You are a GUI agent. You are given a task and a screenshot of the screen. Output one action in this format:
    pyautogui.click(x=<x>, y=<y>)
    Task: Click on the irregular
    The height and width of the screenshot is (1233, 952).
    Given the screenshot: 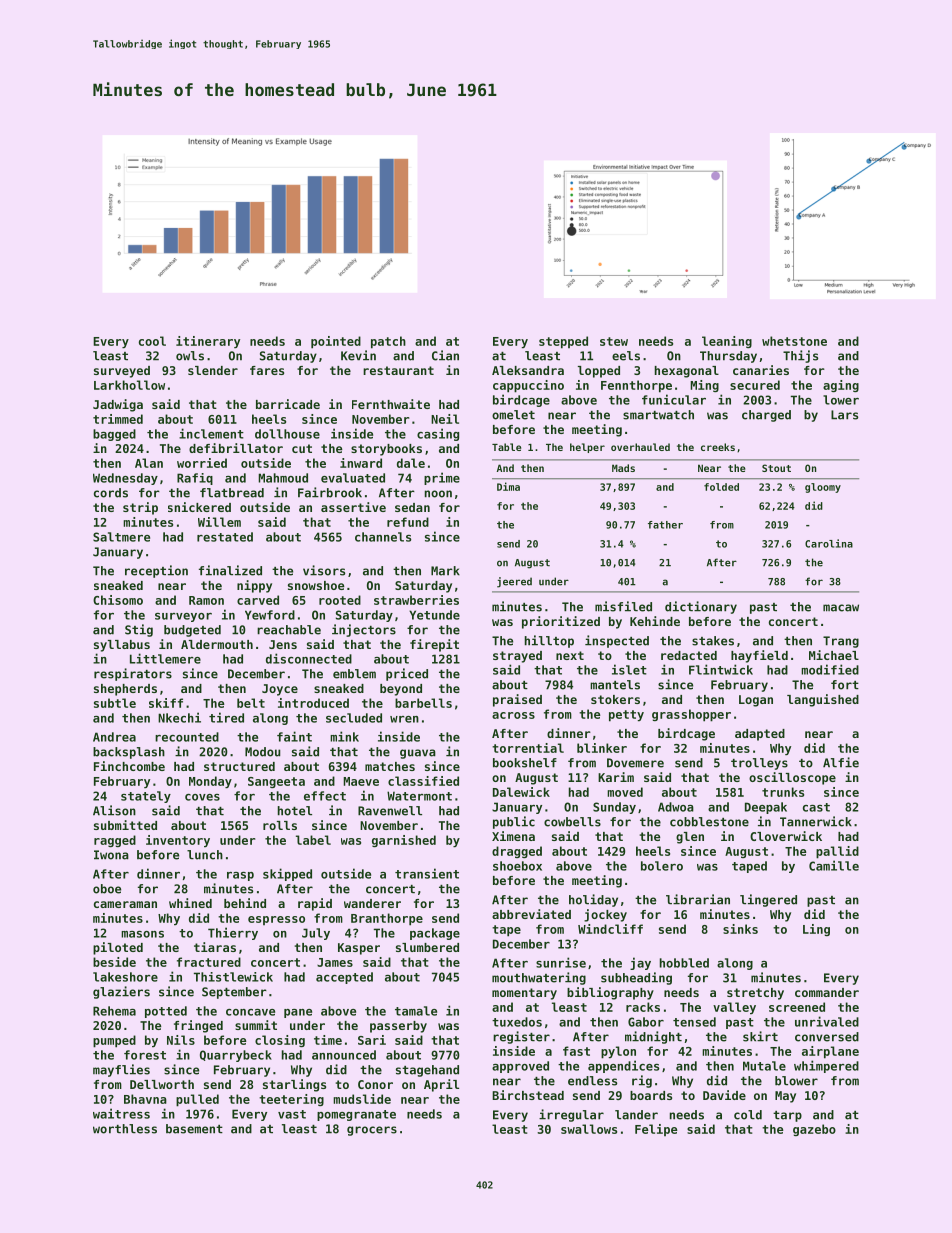 What is the action you would take?
    pyautogui.click(x=571, y=1115)
